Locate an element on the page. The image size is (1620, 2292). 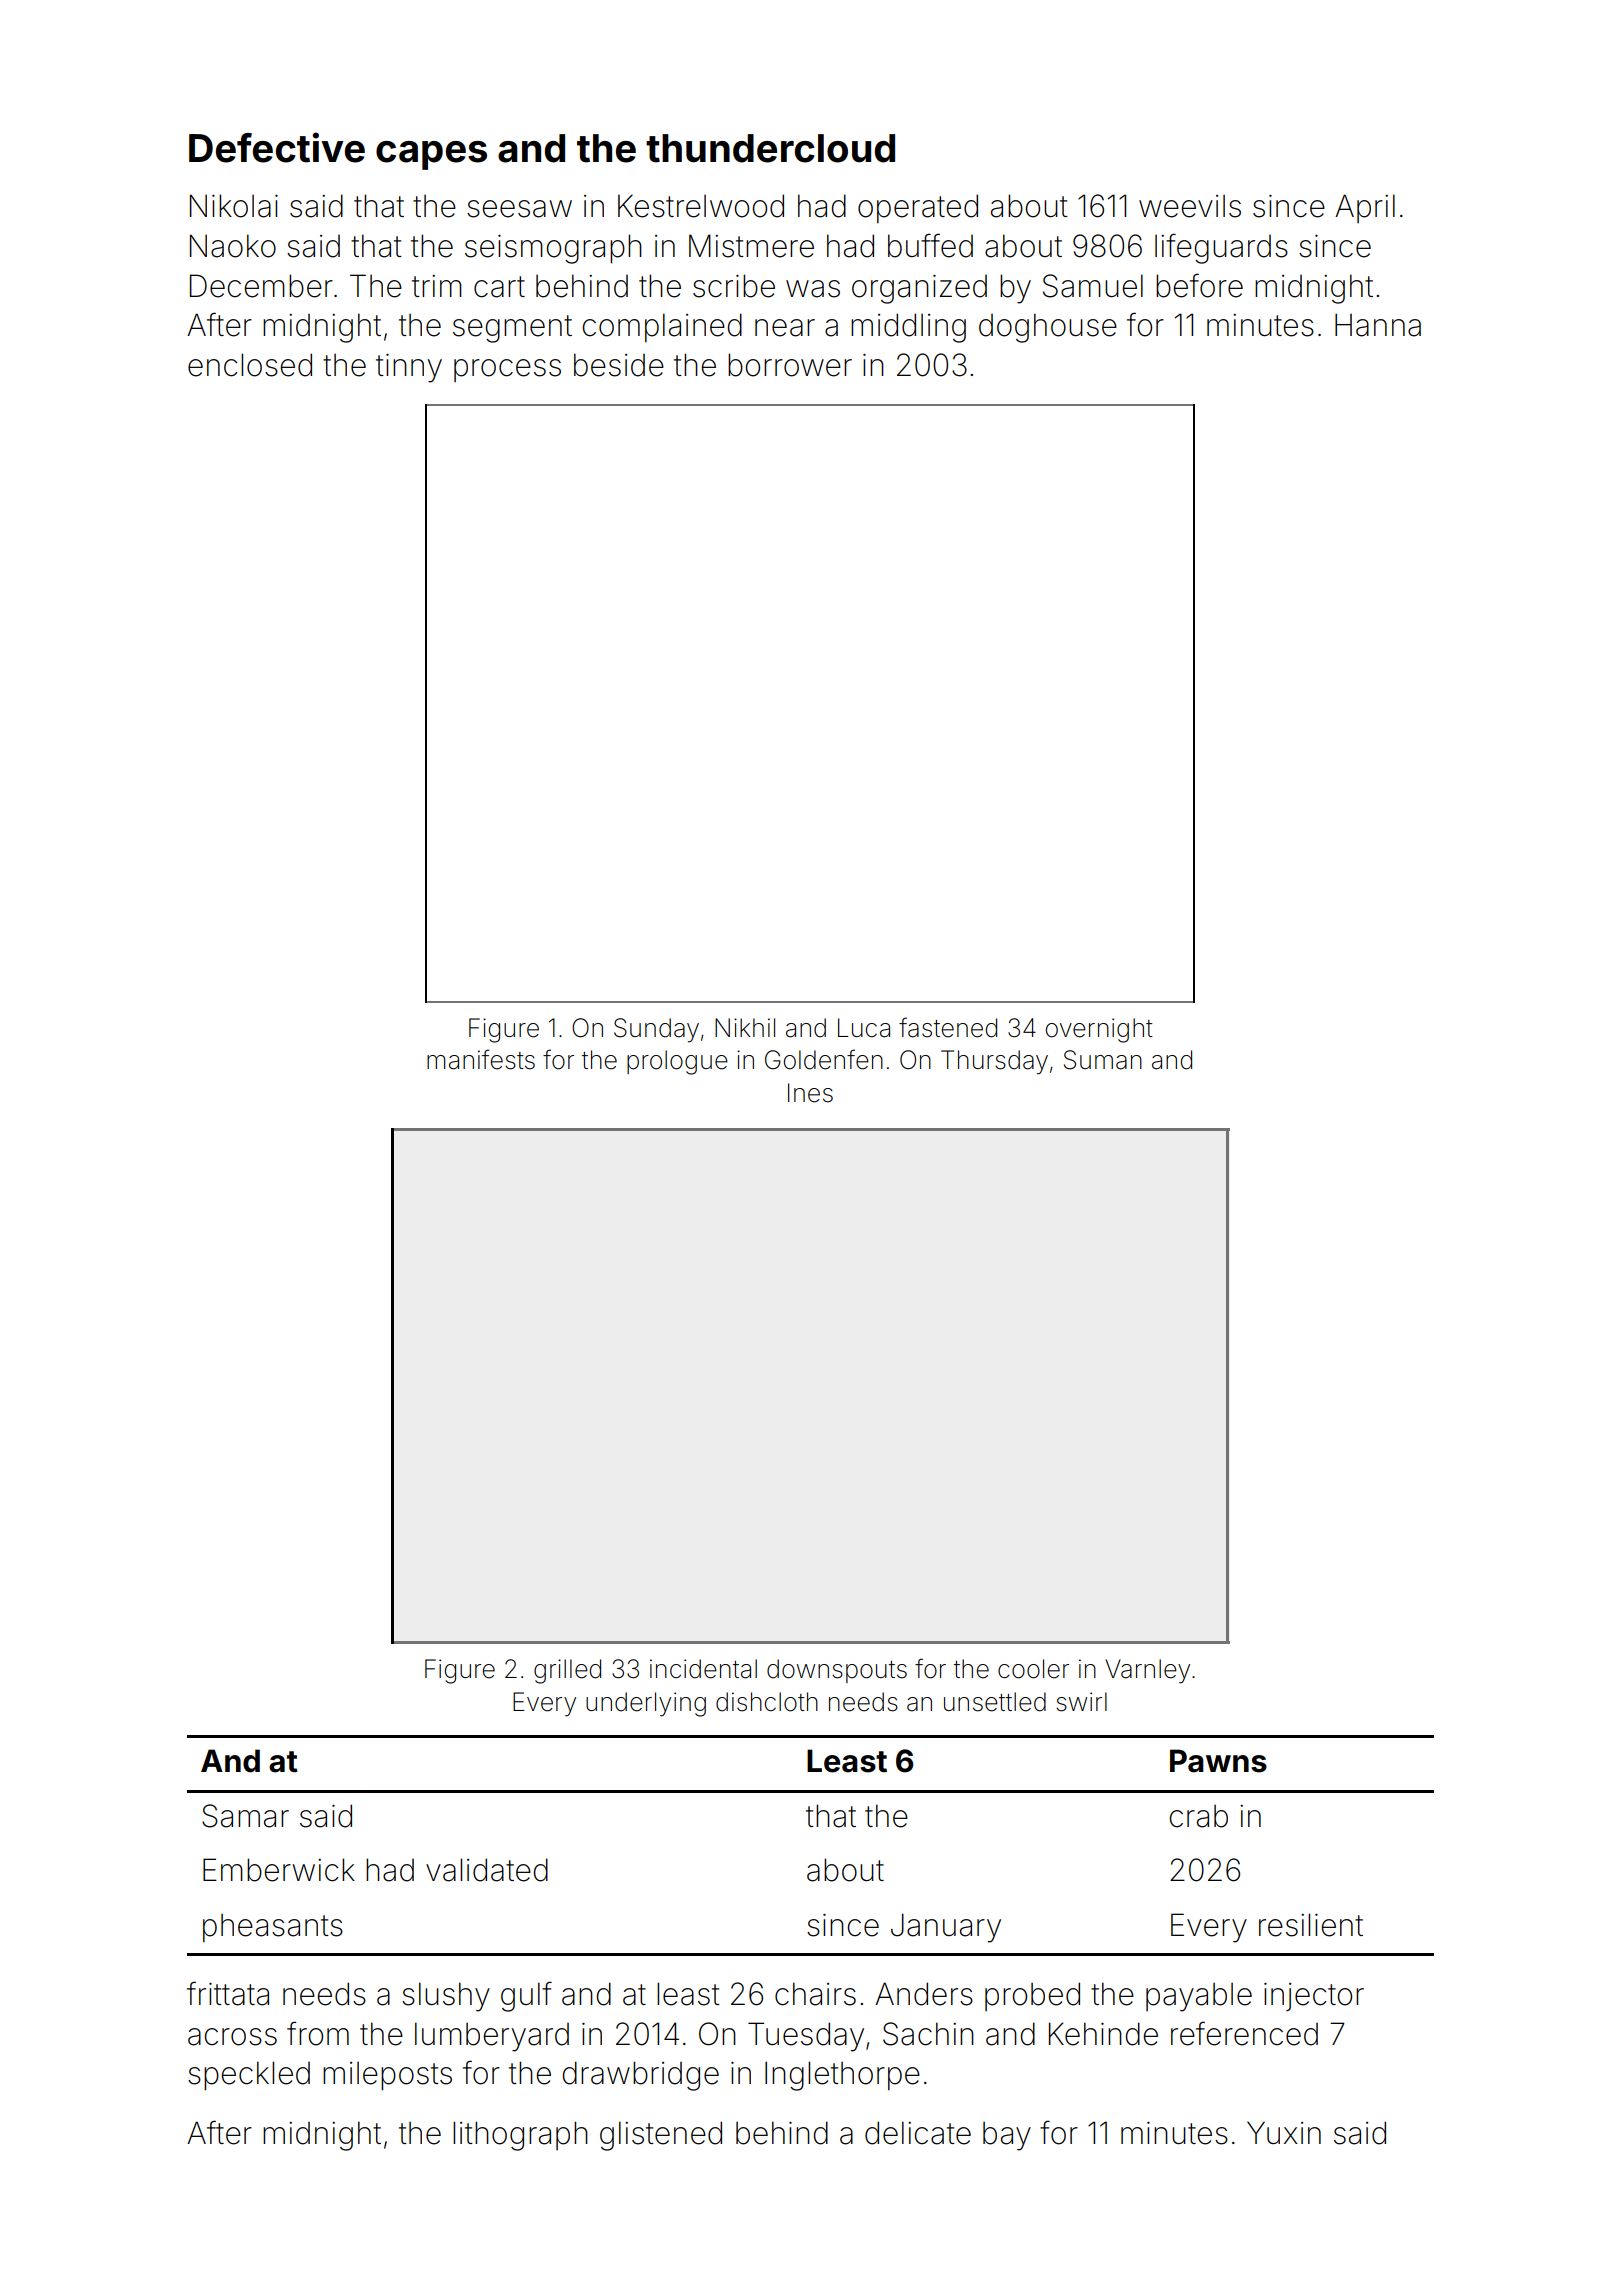
enclosed is located at coordinates (250, 365).
